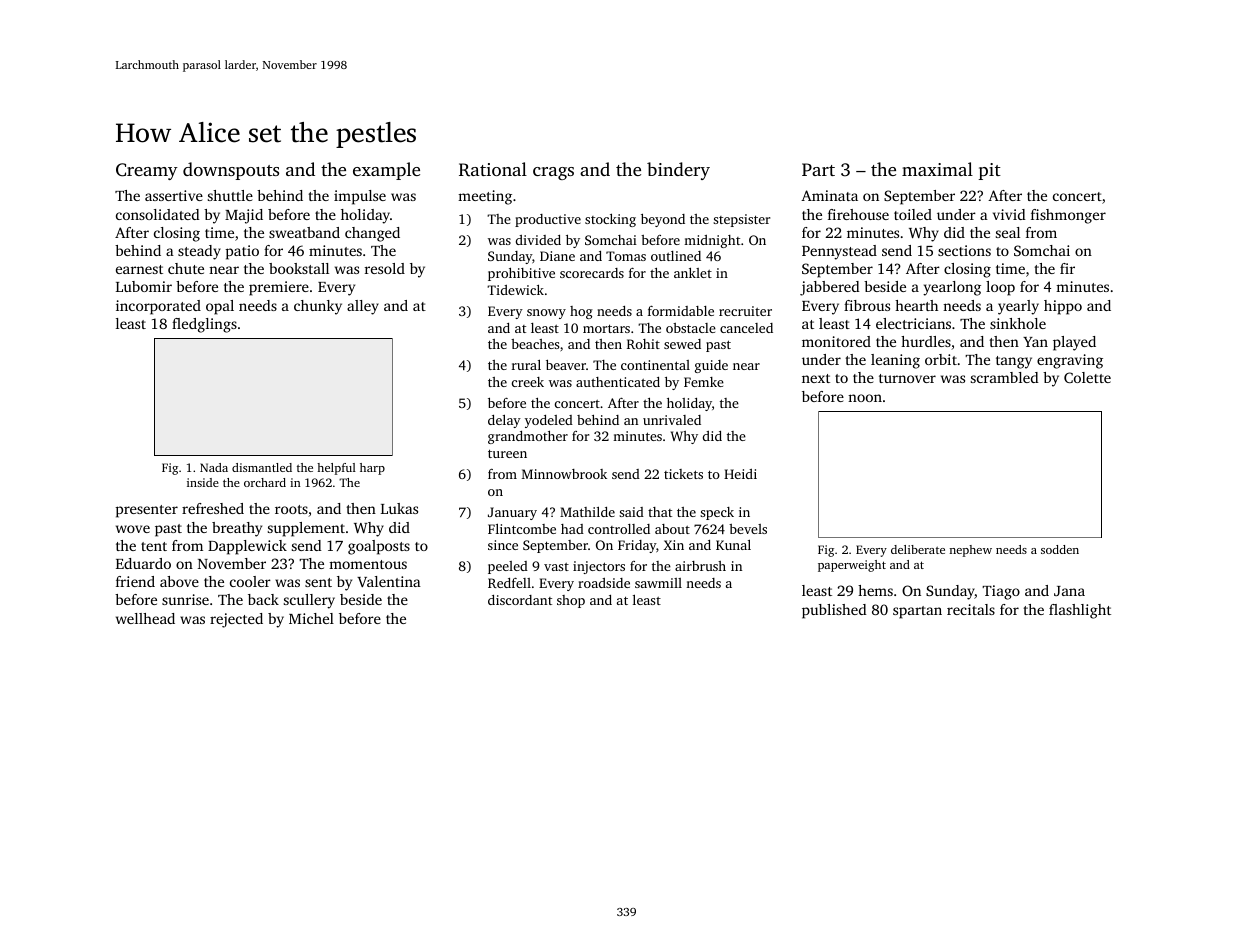 The image size is (1233, 952). I want to click on continental, so click(655, 365).
